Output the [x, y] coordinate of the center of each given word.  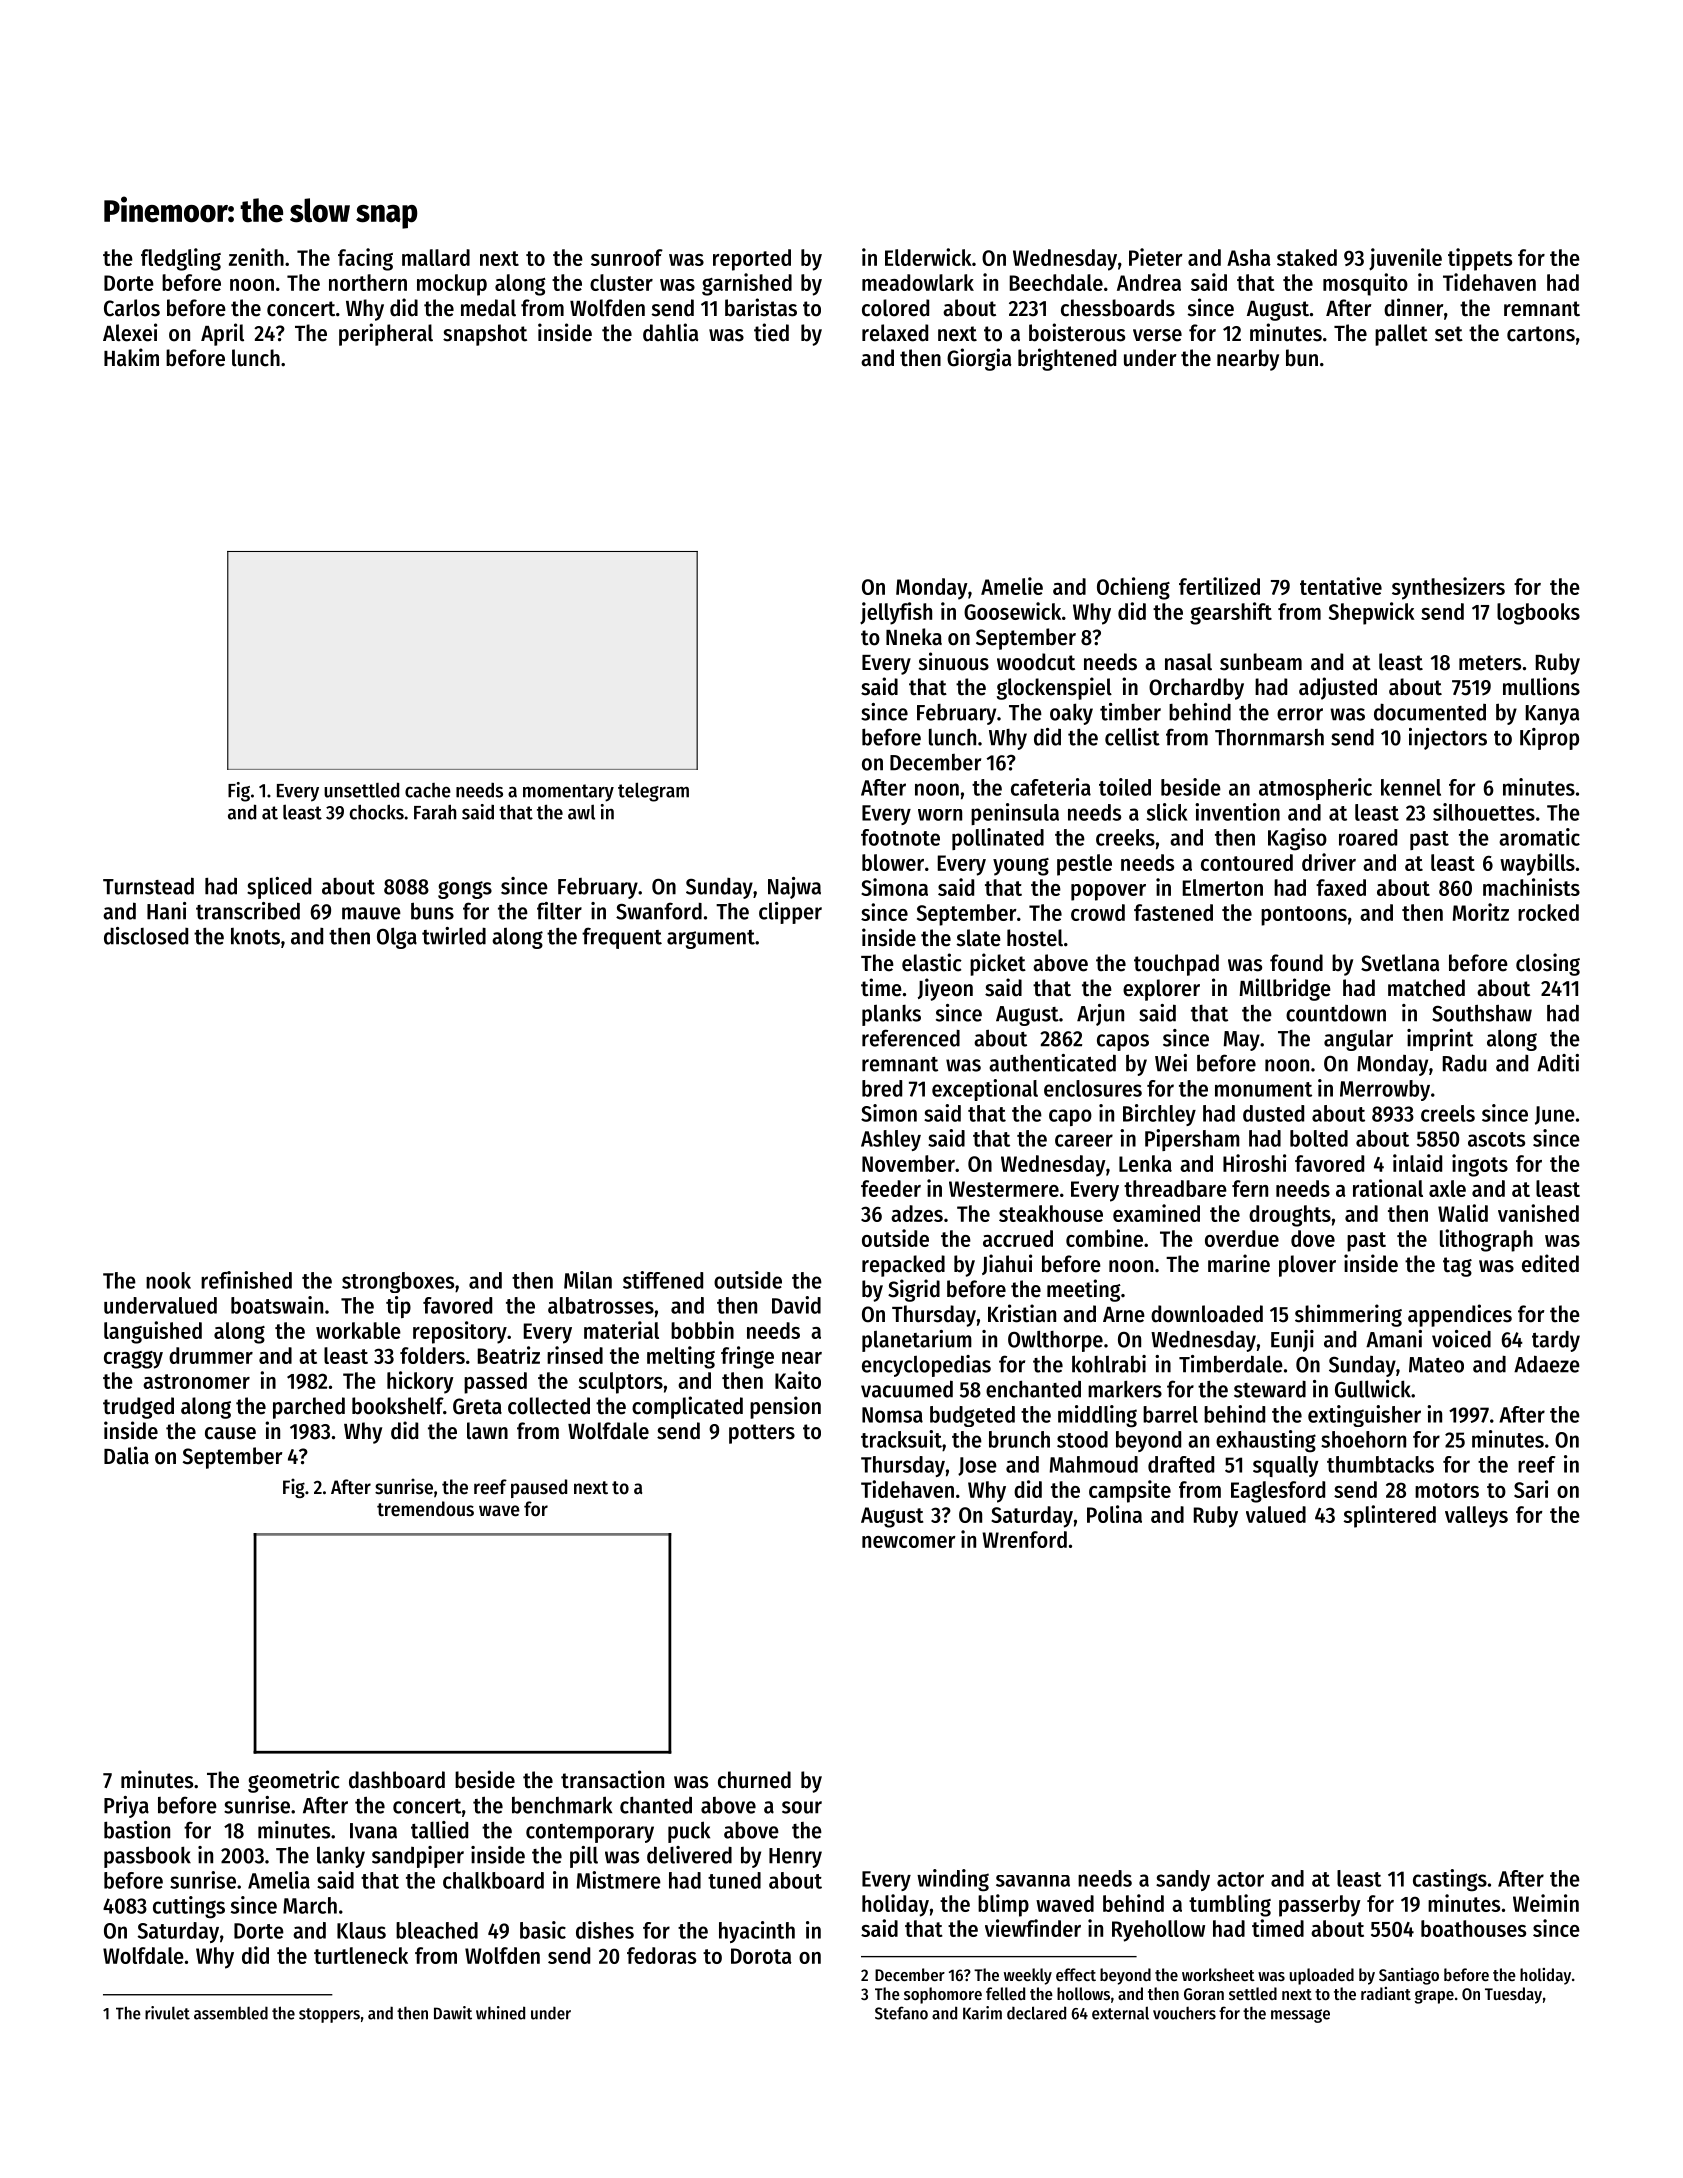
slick [1167, 812]
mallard [436, 257]
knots [255, 936]
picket [998, 964]
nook [168, 1280]
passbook [147, 1857]
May [1242, 1041]
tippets [1480, 259]
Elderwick [928, 257]
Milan [588, 1280]
